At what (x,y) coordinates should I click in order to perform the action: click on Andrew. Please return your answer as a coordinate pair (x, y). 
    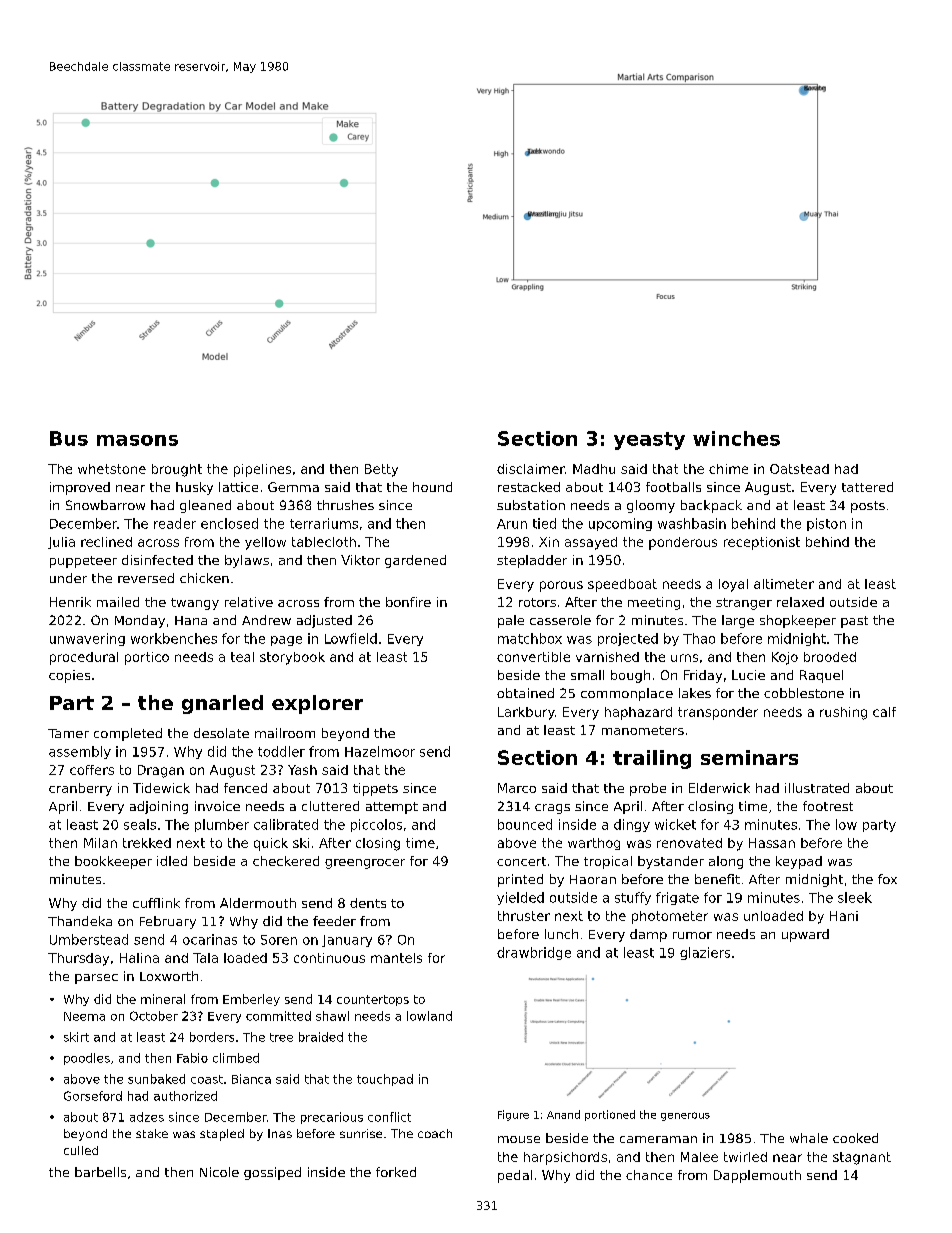
    Looking at the image, I should click on (266, 620).
